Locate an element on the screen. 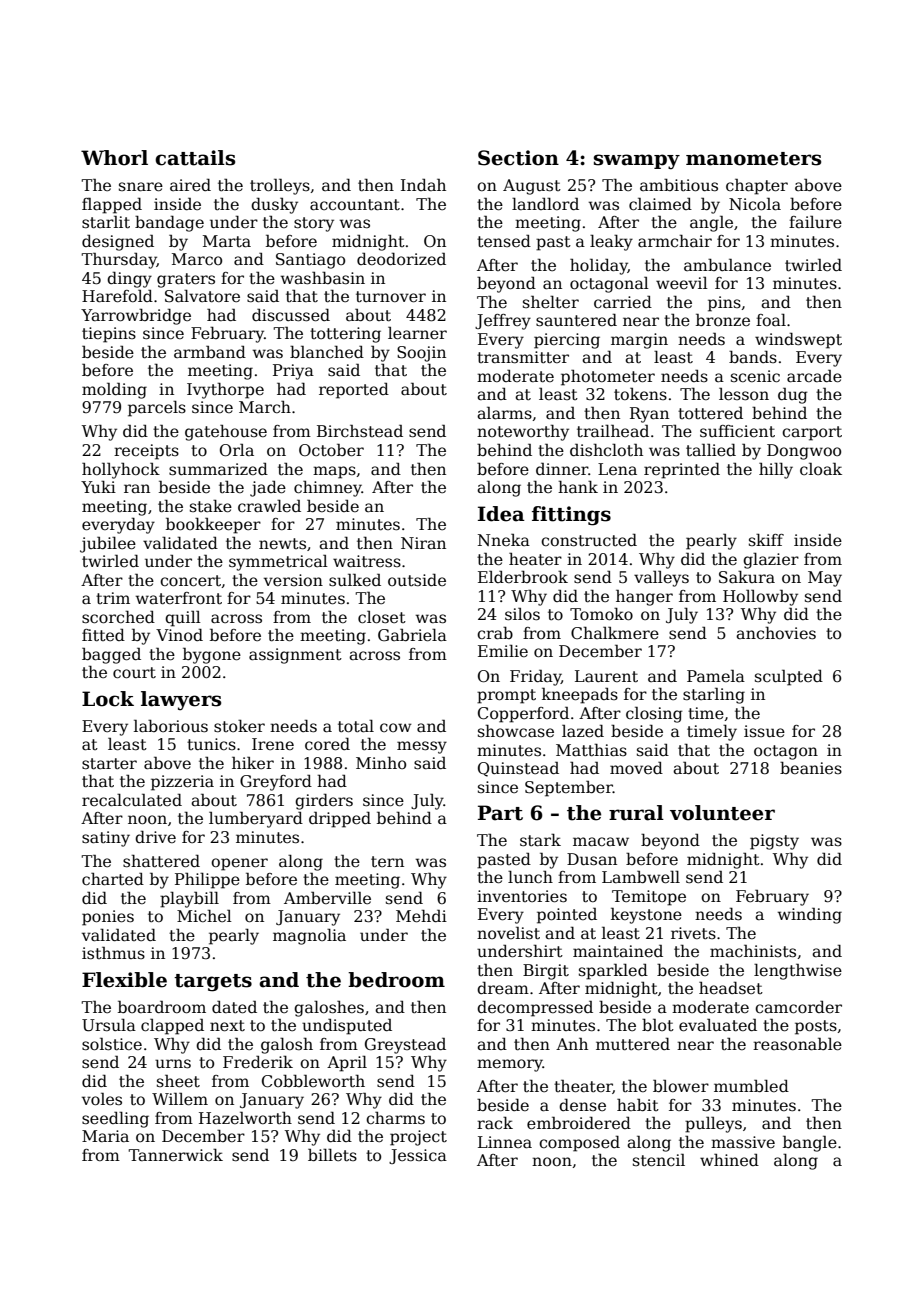  Elderbrook is located at coordinates (523, 576).
